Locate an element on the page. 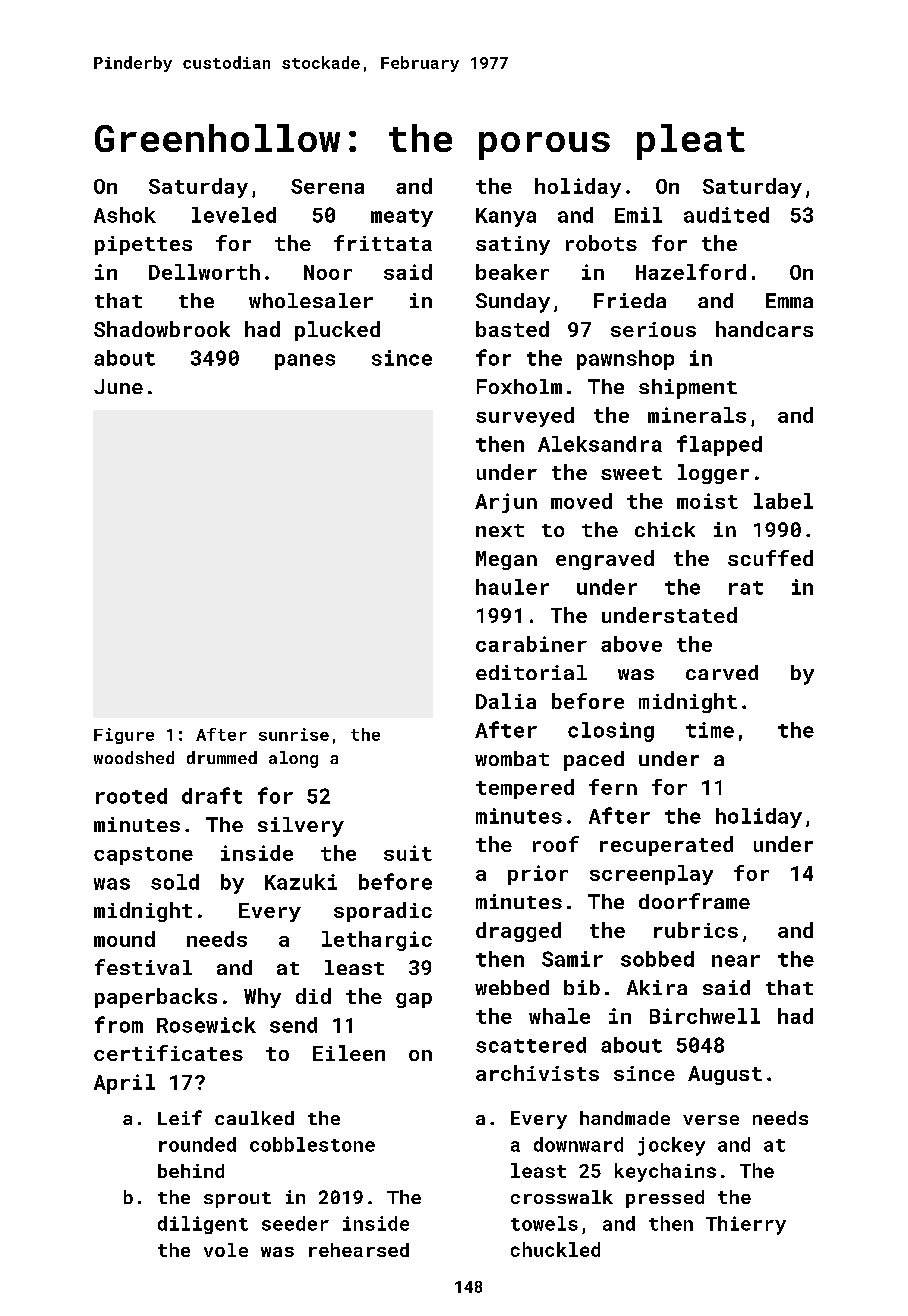 This document has height=1316, width=908. scuffed is located at coordinates (770, 558).
